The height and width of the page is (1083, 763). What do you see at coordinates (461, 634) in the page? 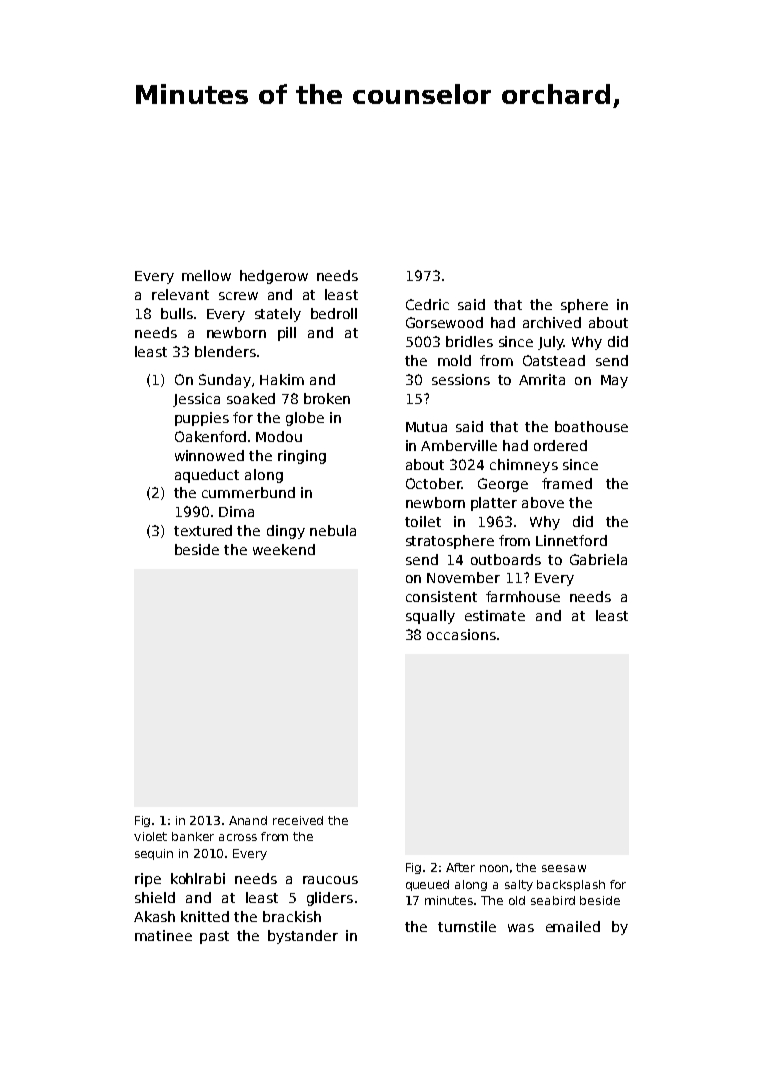
I see `occasions` at bounding box center [461, 634].
